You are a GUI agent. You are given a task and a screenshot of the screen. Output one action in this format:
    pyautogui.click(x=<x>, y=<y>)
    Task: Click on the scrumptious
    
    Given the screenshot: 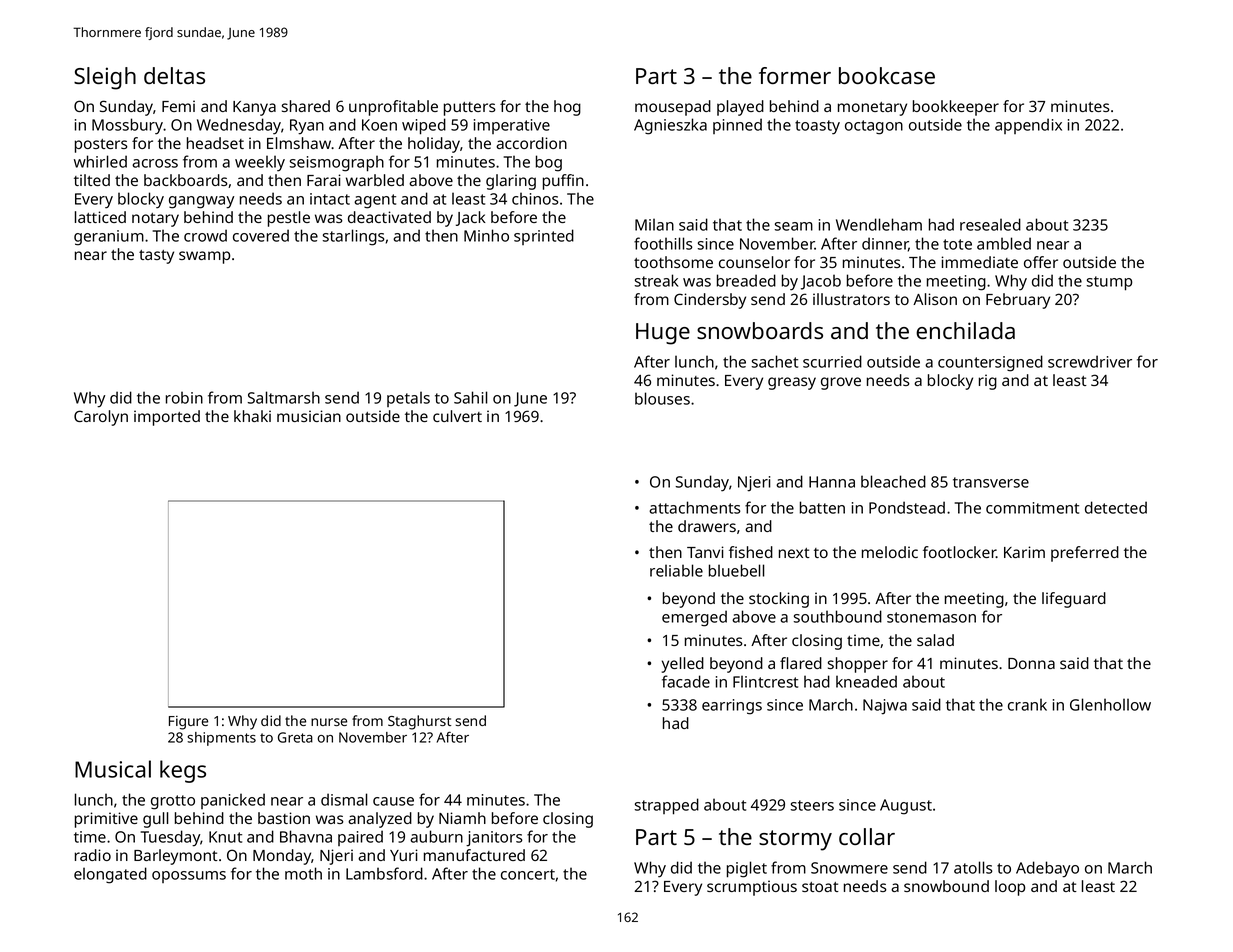 What is the action you would take?
    pyautogui.click(x=752, y=888)
